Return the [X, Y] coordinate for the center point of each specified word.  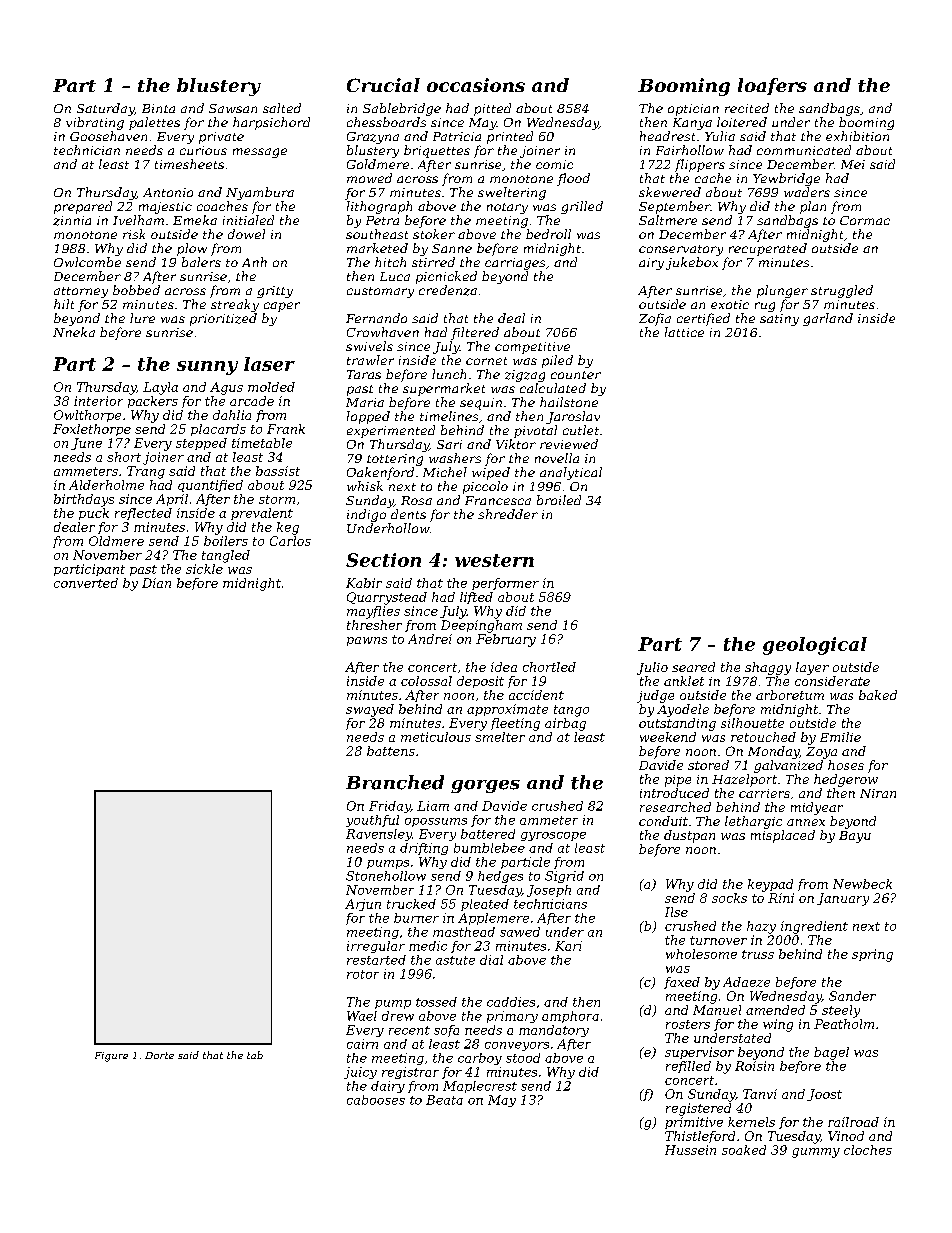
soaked [744, 1150]
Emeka [195, 220]
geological [815, 646]
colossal [426, 681]
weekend [668, 737]
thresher [374, 625]
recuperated [768, 249]
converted [86, 583]
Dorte [159, 1055]
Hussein [690, 1150]
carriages [515, 264]
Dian [156, 583]
